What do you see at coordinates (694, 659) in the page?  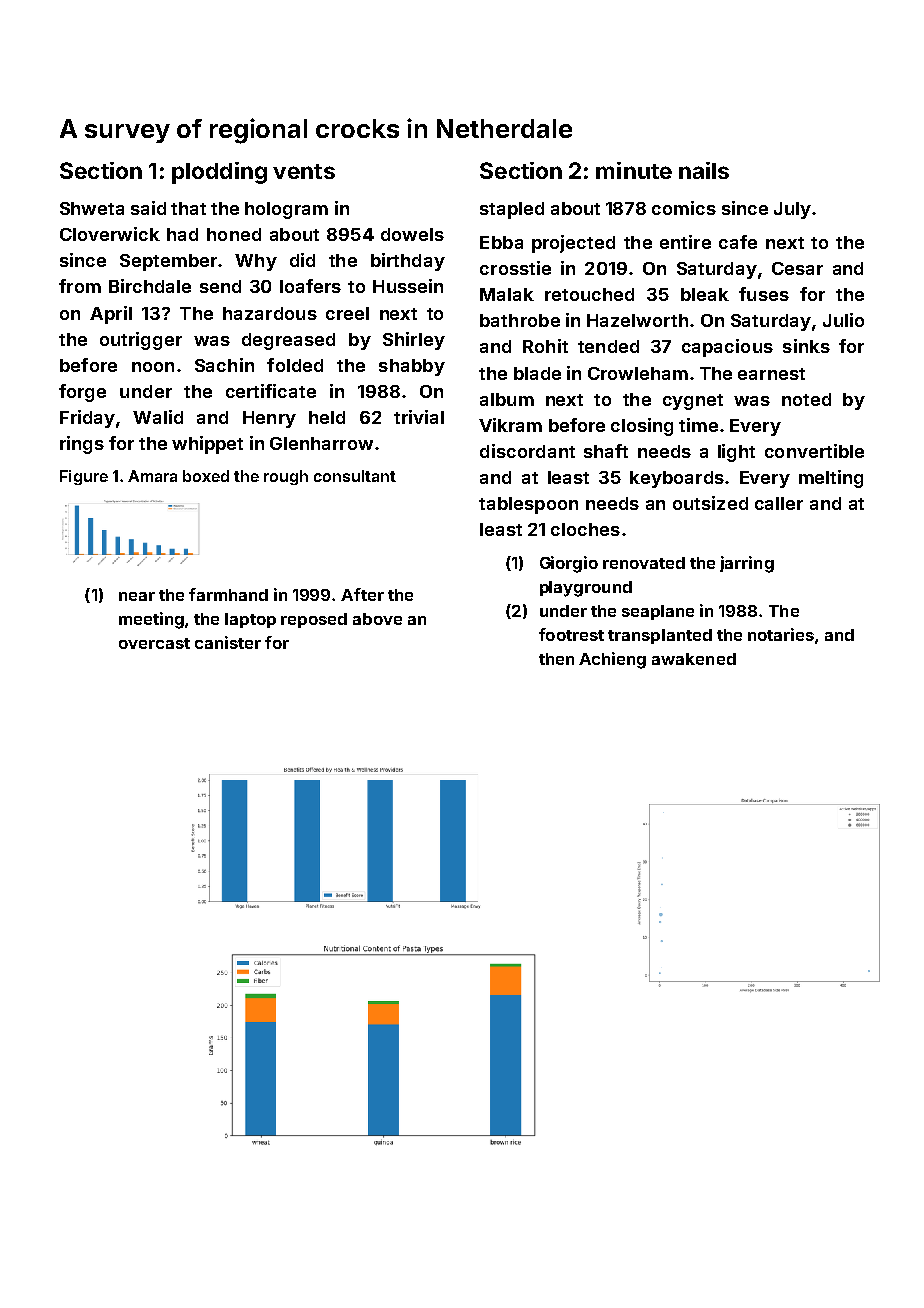 I see `awakened` at bounding box center [694, 659].
